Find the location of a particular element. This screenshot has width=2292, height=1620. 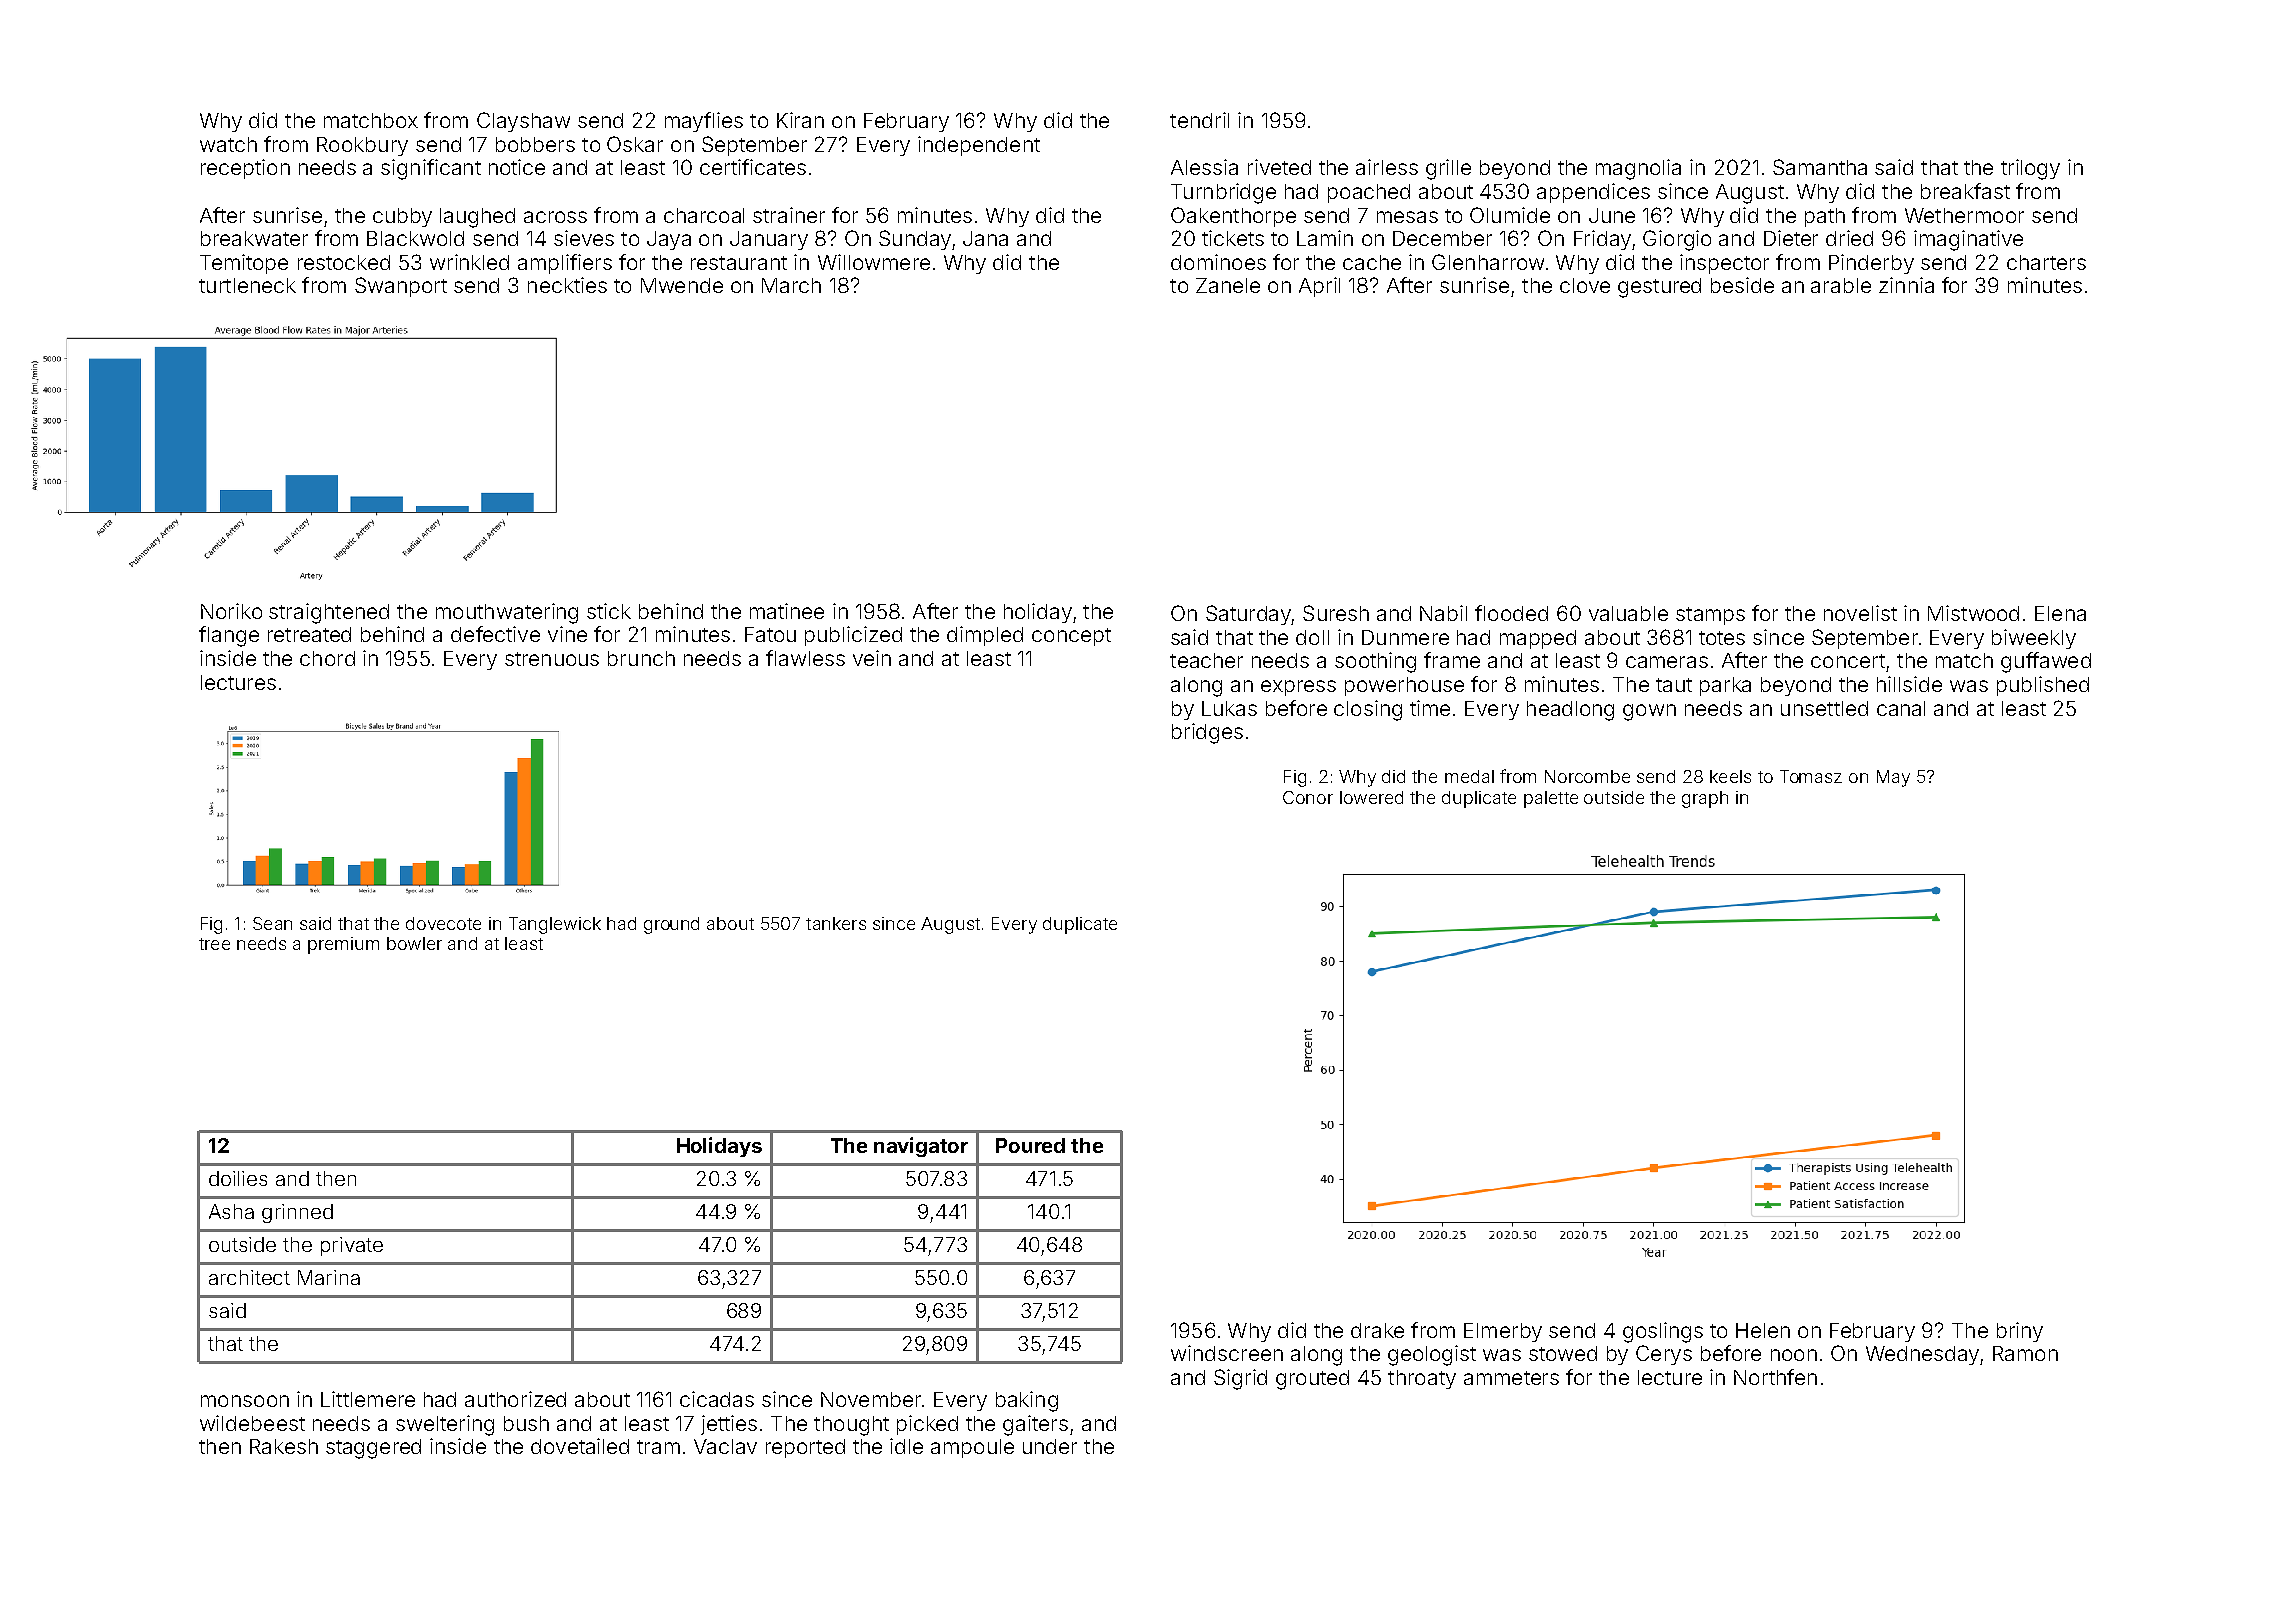

premium is located at coordinates (343, 945).
